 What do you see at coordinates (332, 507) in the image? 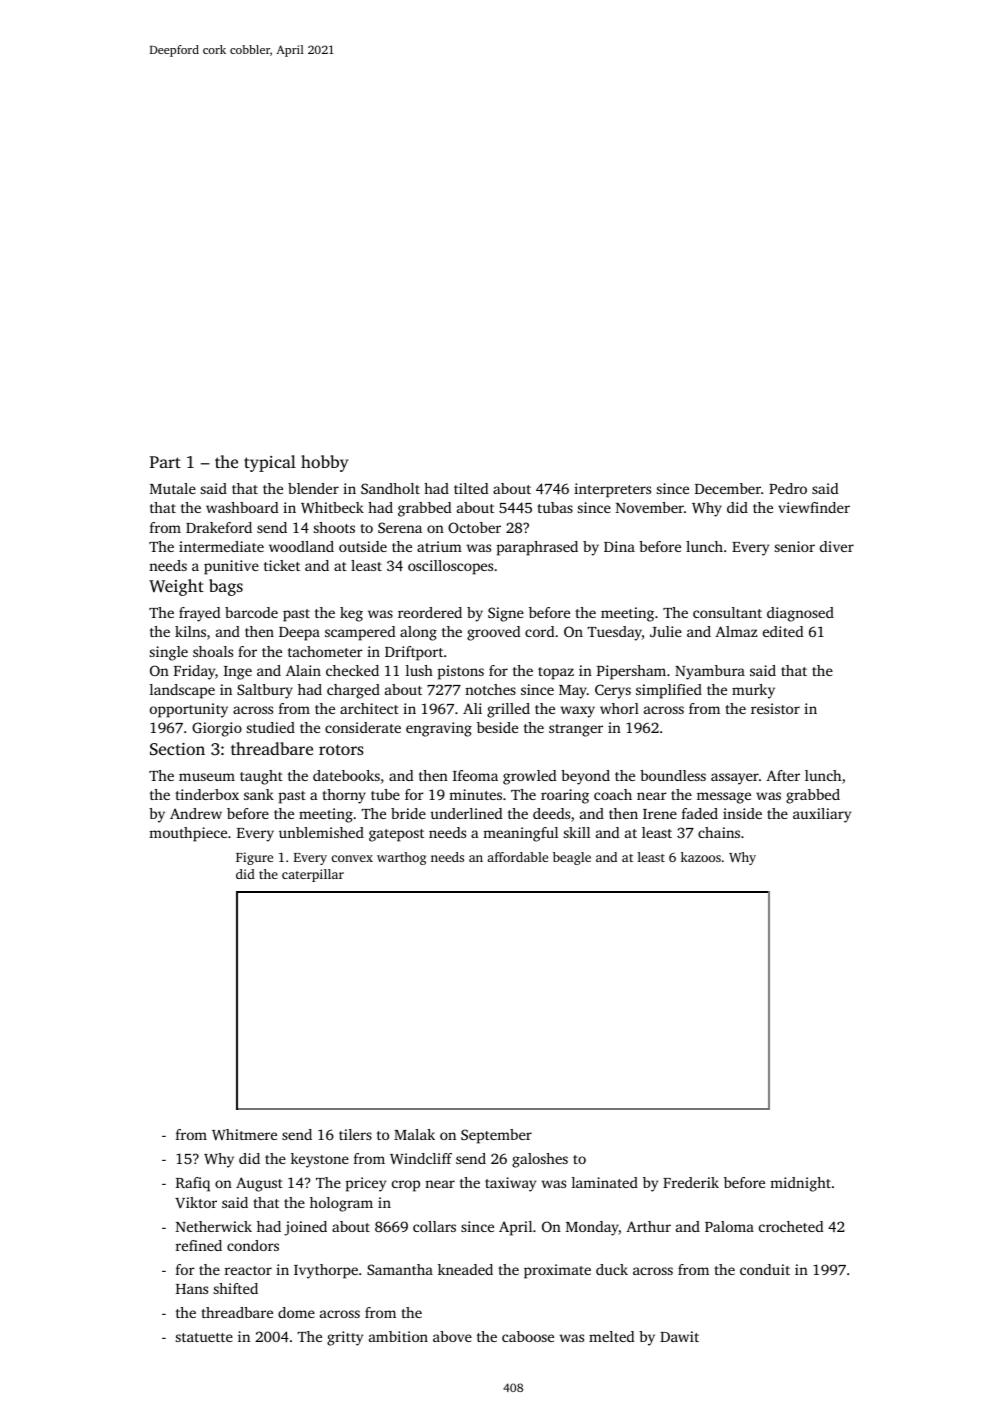
I see `Whitbeck` at bounding box center [332, 507].
